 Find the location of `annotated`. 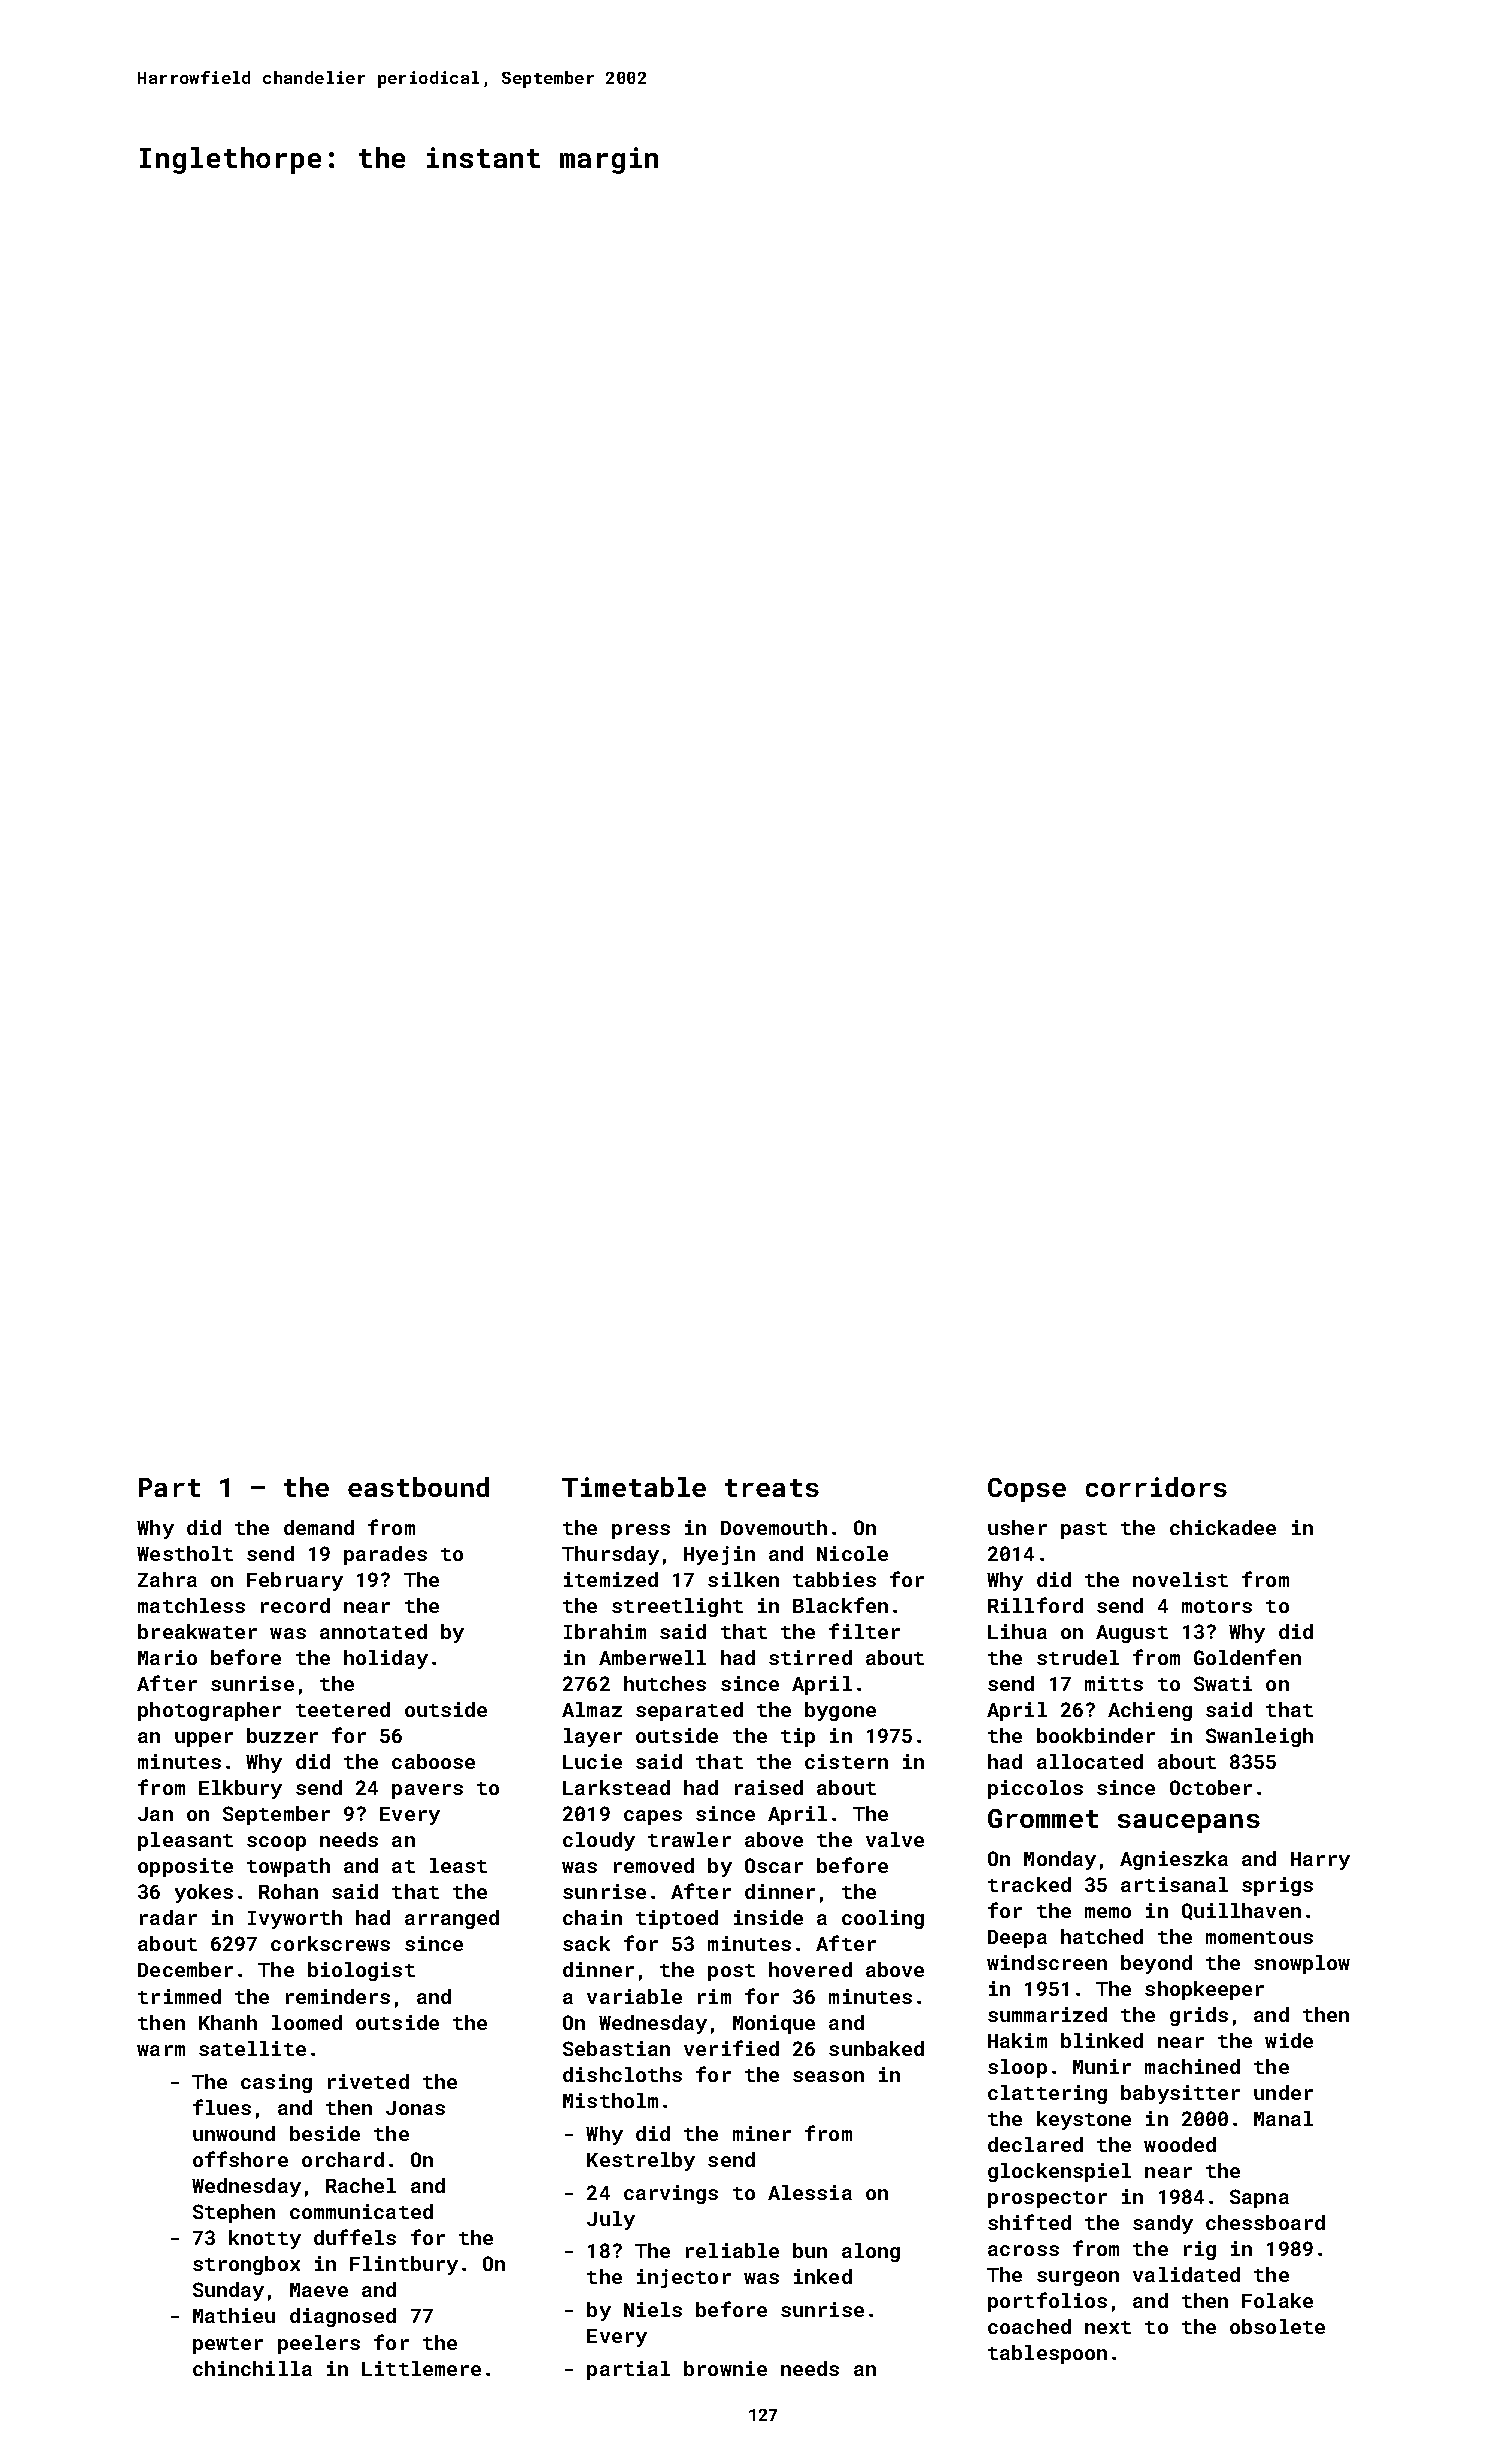

annotated is located at coordinates (373, 1631).
